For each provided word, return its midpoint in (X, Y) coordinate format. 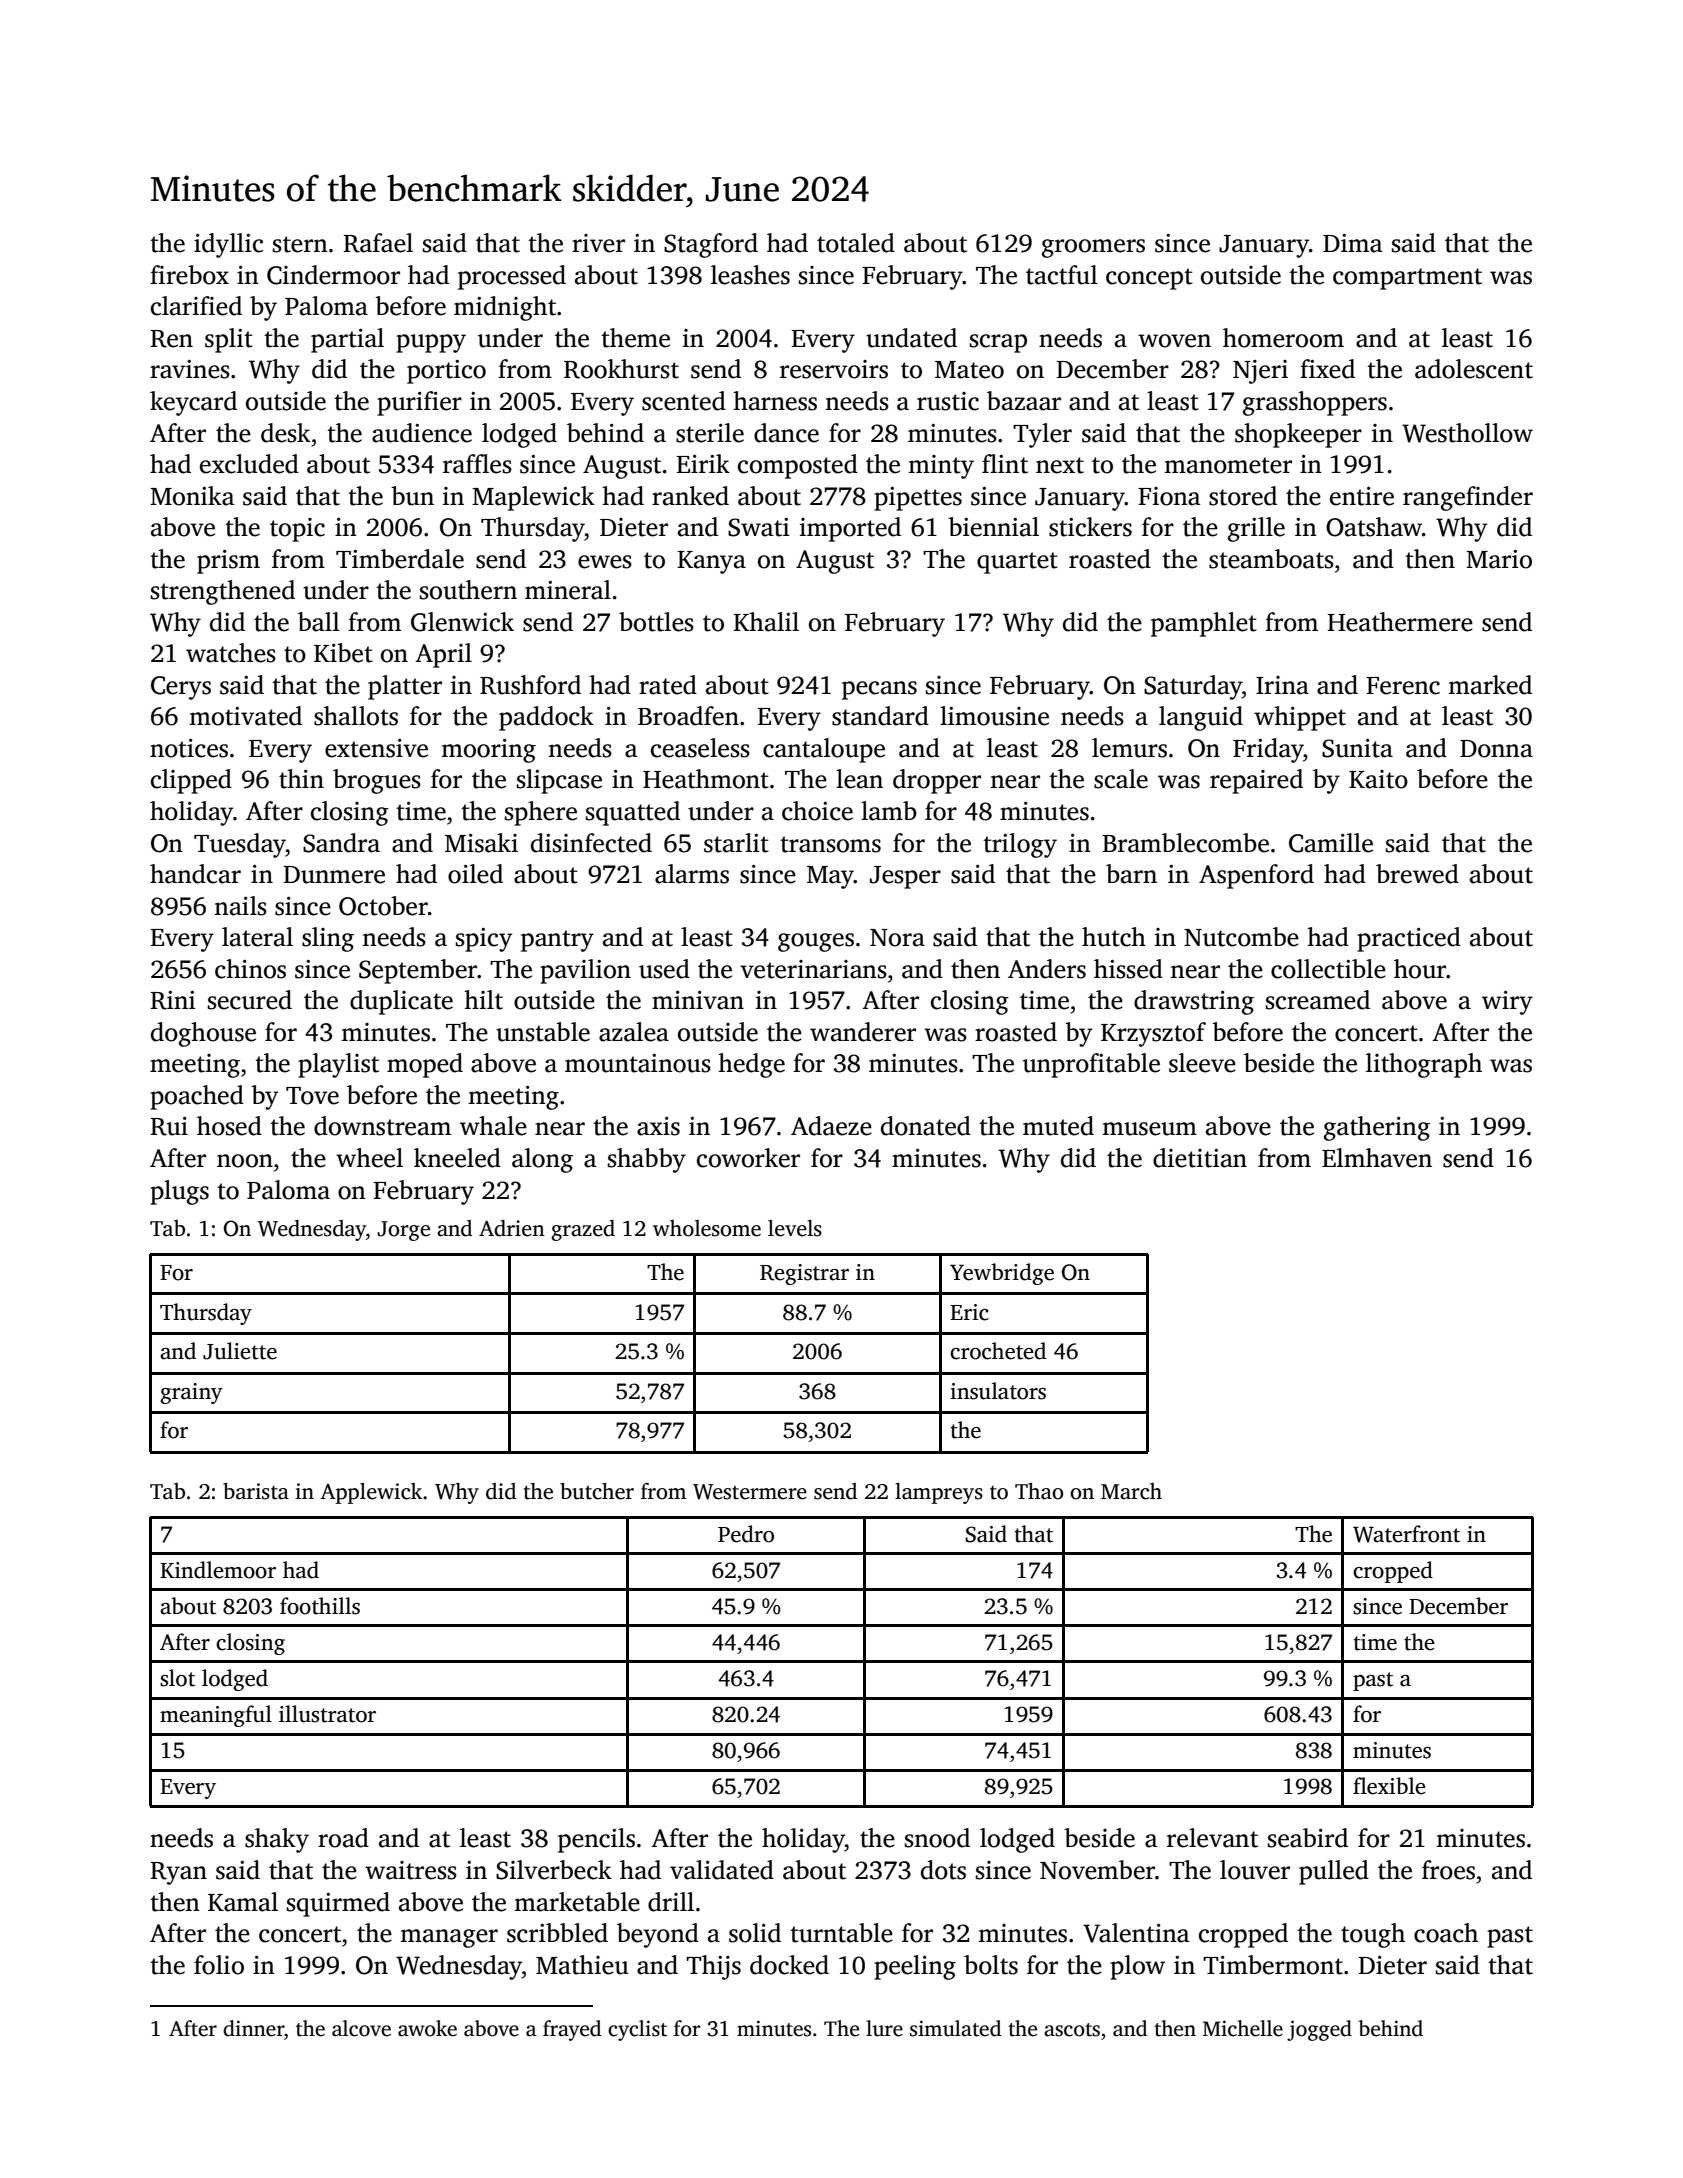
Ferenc (1403, 686)
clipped (191, 781)
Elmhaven (1377, 1158)
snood (937, 1838)
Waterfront (1406, 1534)
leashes (750, 275)
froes (1448, 1870)
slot (177, 1678)
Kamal (243, 1902)
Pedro (746, 1534)
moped (425, 1065)
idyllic (228, 245)
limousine (994, 716)
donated (926, 1126)
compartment (1407, 279)
